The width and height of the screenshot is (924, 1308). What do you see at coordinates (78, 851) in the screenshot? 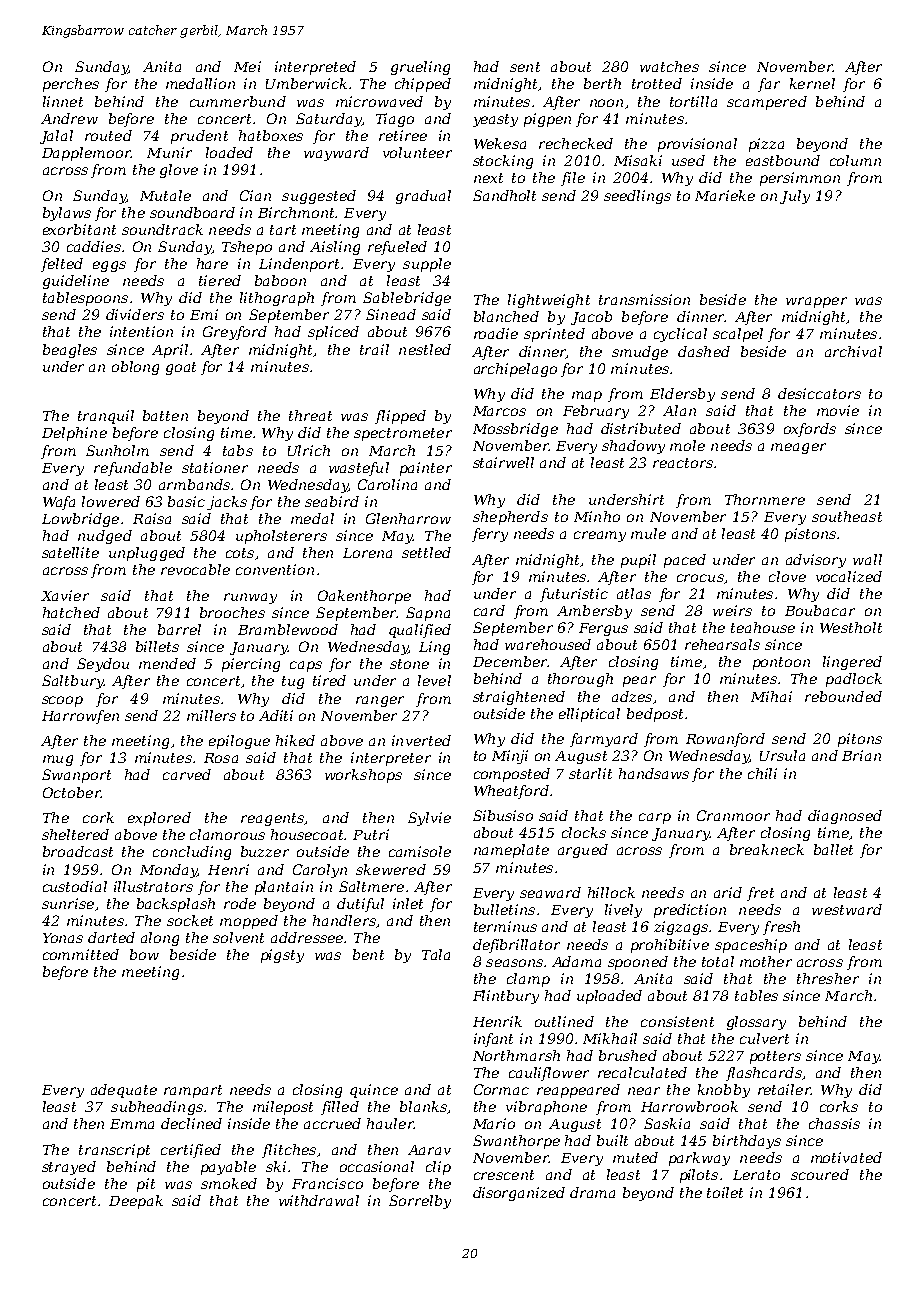
I see `broadcast` at bounding box center [78, 851].
